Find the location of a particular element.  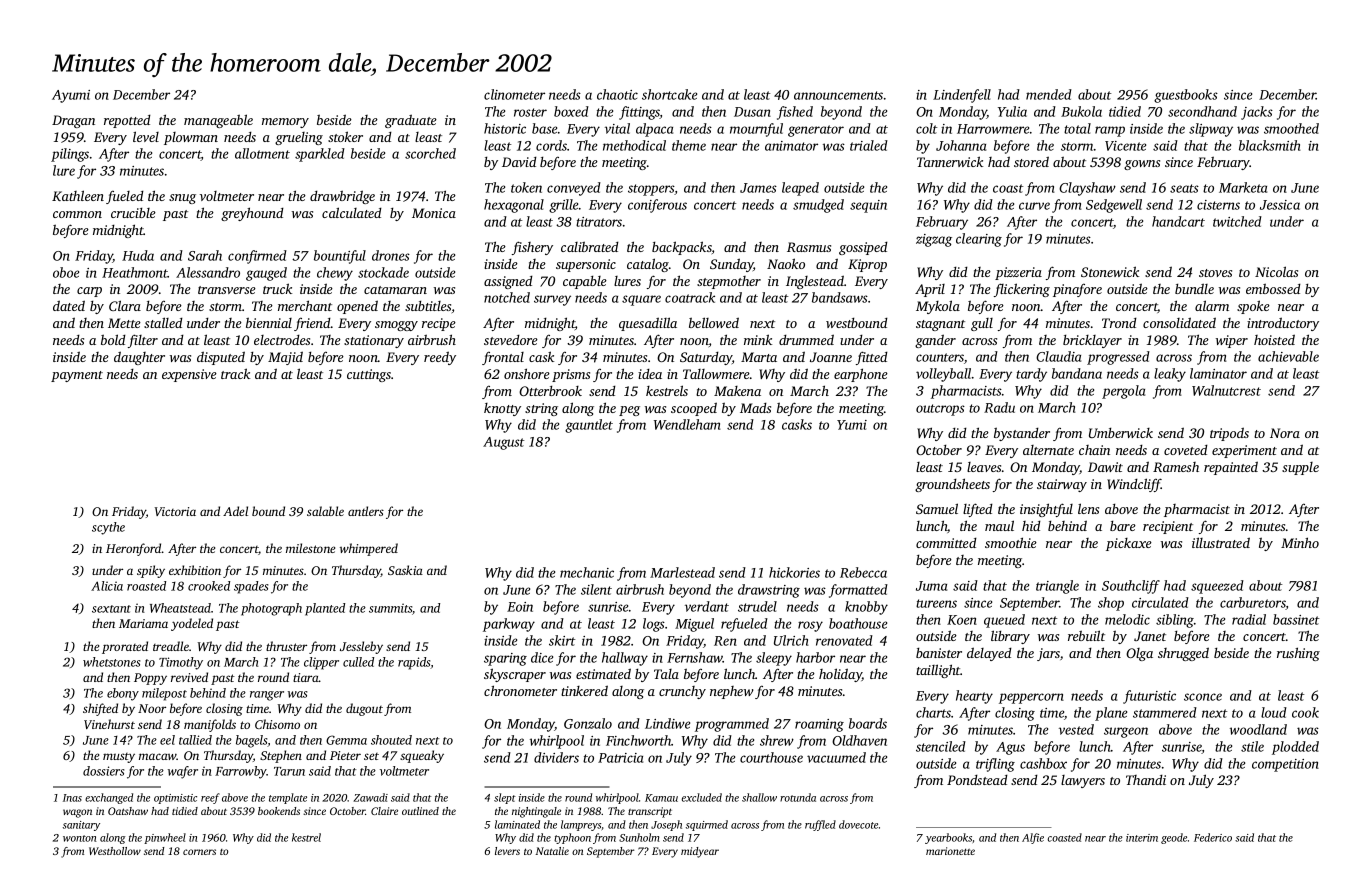

wonton is located at coordinates (80, 838).
